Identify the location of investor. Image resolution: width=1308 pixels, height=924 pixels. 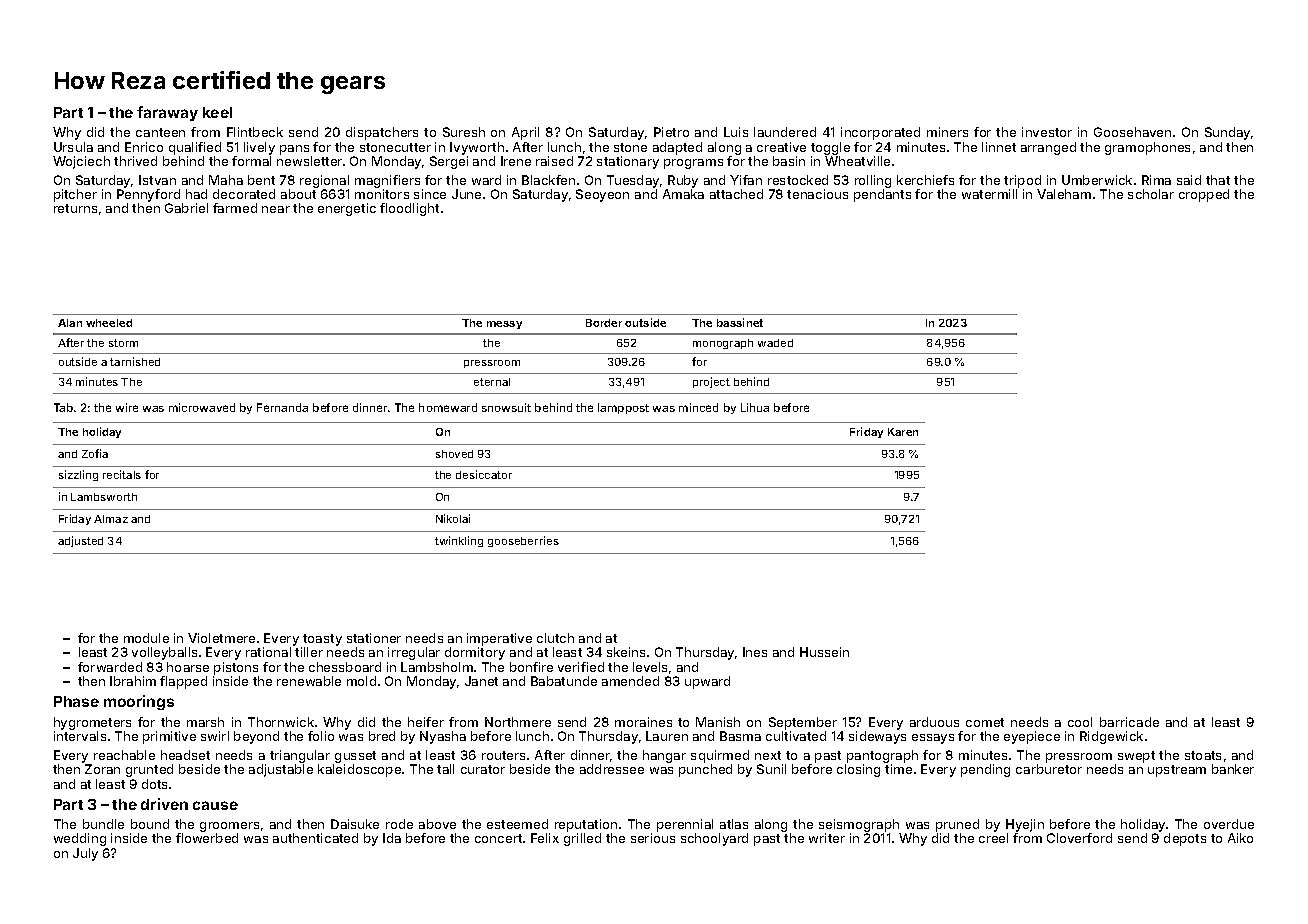
(1047, 132).
